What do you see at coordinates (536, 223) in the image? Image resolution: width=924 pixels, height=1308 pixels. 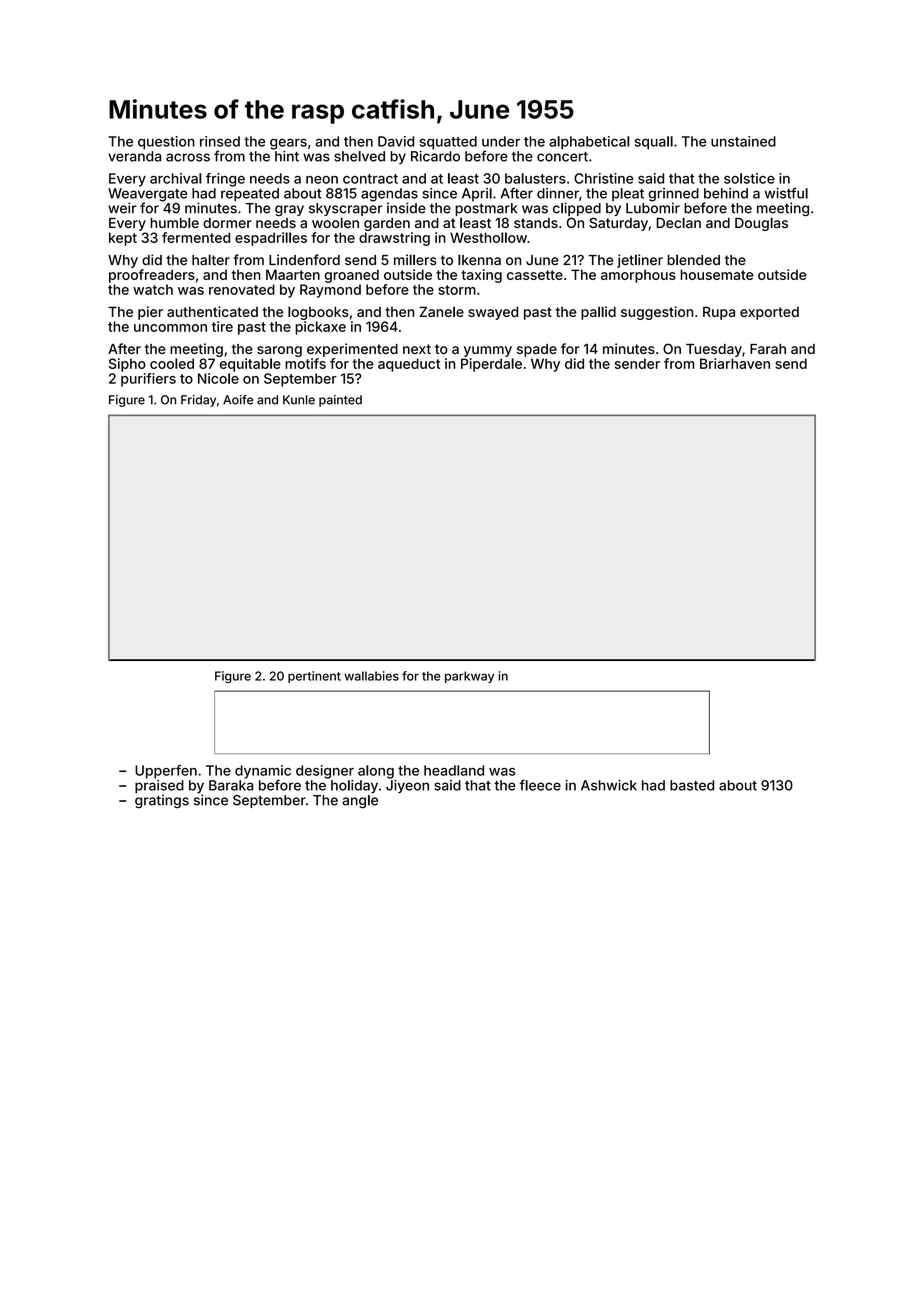 I see `stands` at bounding box center [536, 223].
